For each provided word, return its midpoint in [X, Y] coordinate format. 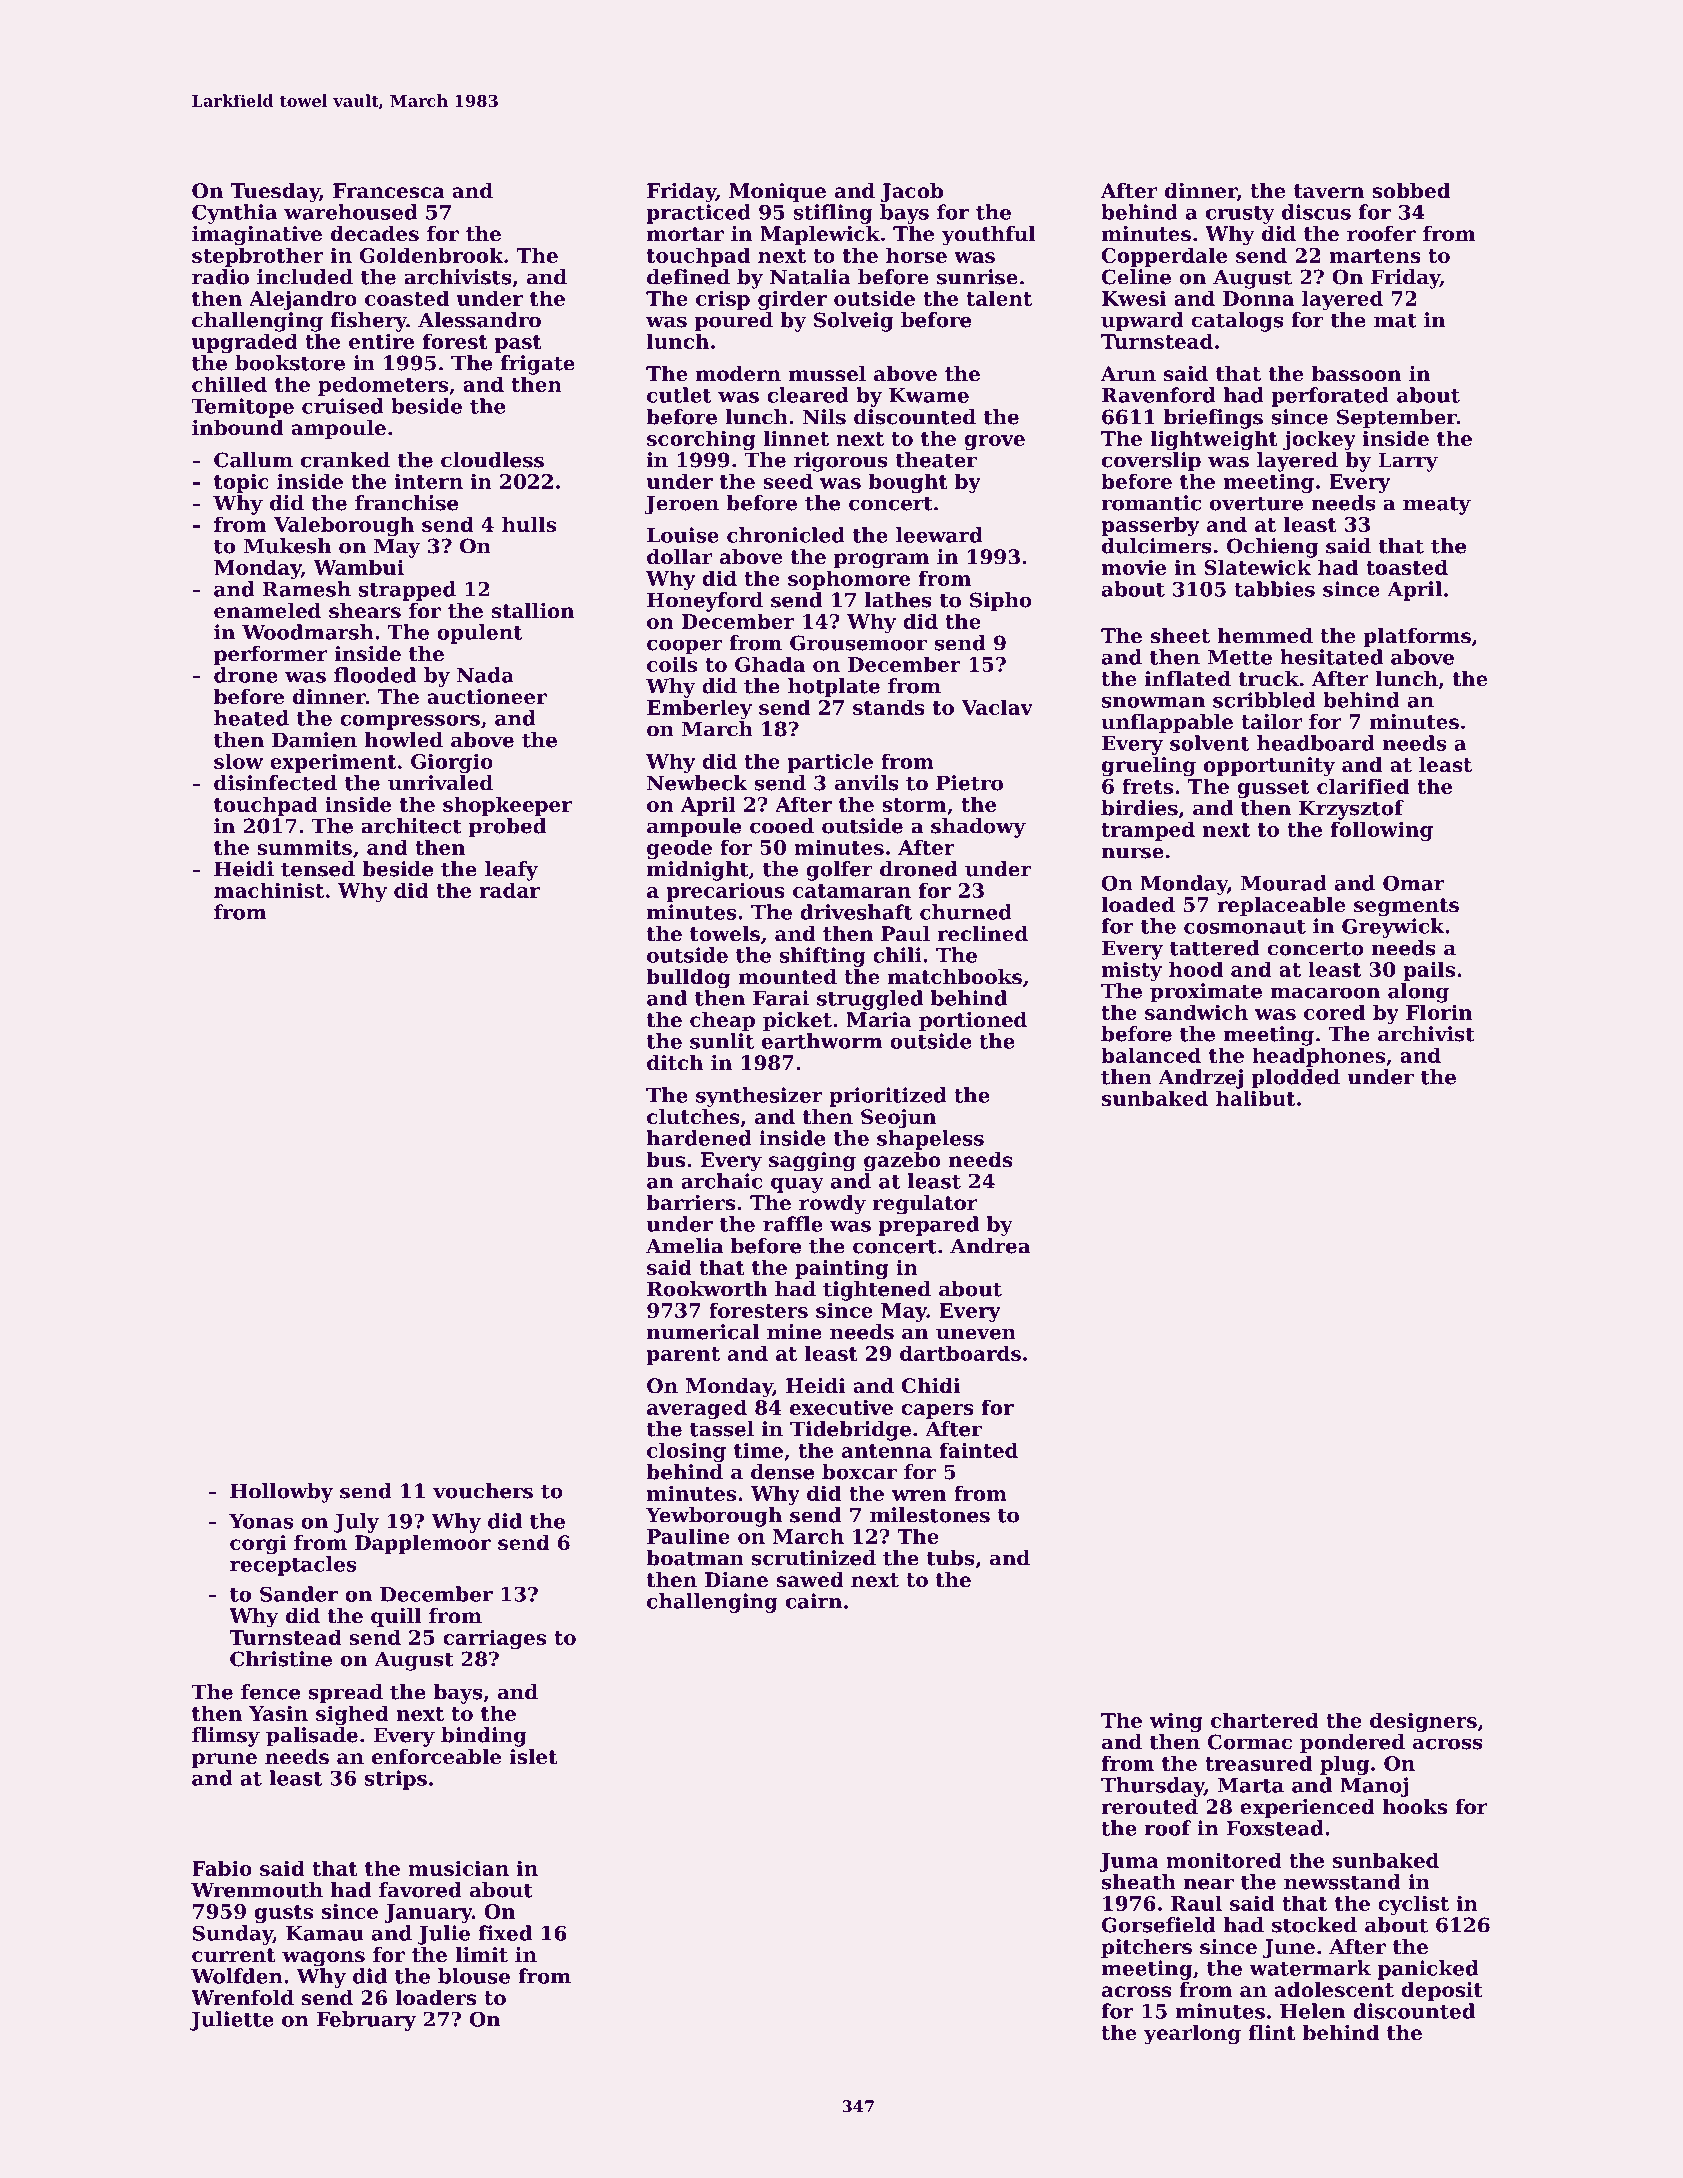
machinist [269, 890]
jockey [1319, 440]
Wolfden [237, 1976]
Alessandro [479, 320]
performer [271, 655]
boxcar [859, 1472]
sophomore [849, 580]
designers [1423, 1722]
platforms [1417, 637]
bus [665, 1160]
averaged [697, 1409]
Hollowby [281, 1493]
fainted [979, 1450]
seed [788, 481]
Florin [1439, 1012]
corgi [258, 1545]
